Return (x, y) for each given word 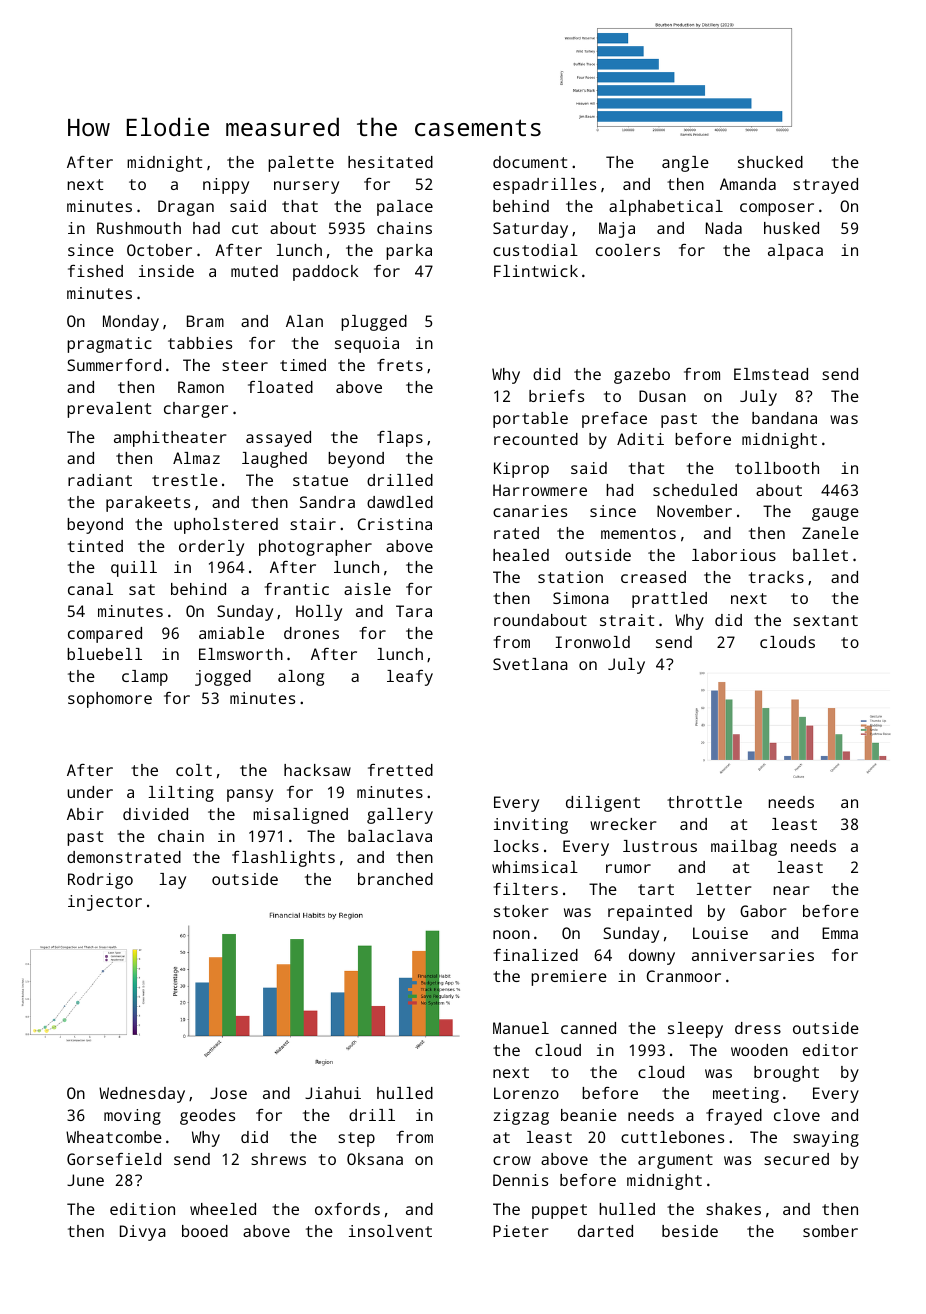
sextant (825, 620)
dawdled (400, 502)
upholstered (226, 526)
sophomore (110, 700)
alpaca (795, 252)
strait (627, 620)
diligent (603, 804)
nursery (306, 187)
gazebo (642, 376)
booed (205, 1231)
